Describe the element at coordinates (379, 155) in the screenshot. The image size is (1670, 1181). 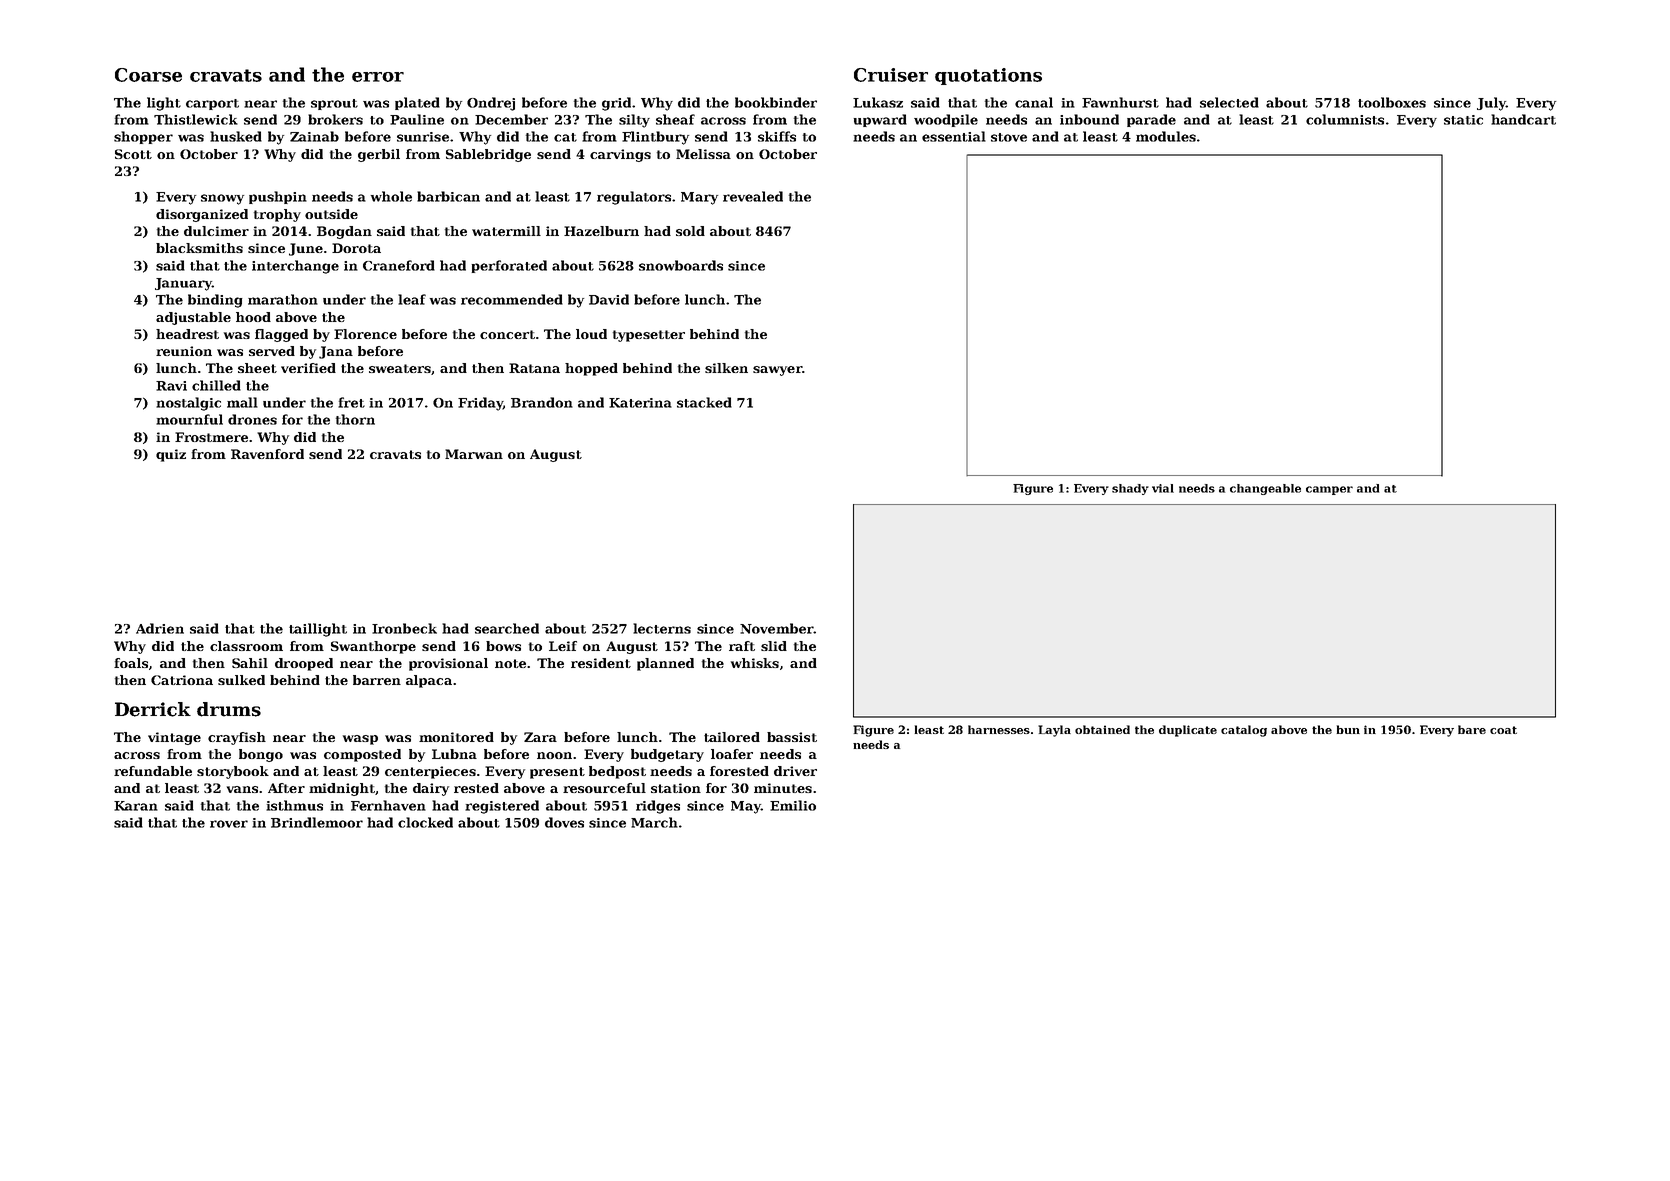
I see `gerbil` at that location.
